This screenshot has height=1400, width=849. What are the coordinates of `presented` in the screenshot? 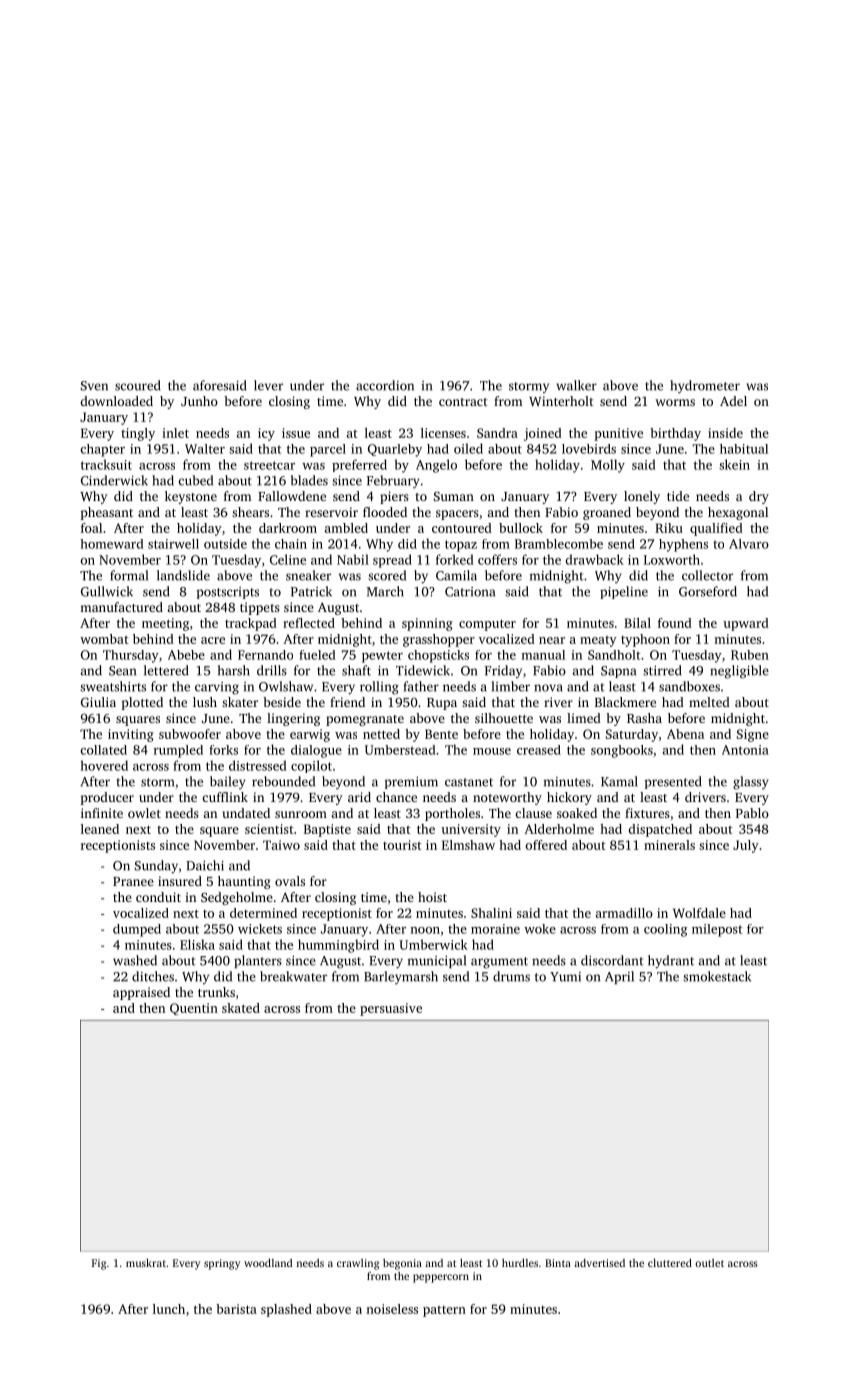 It's located at (673, 782).
